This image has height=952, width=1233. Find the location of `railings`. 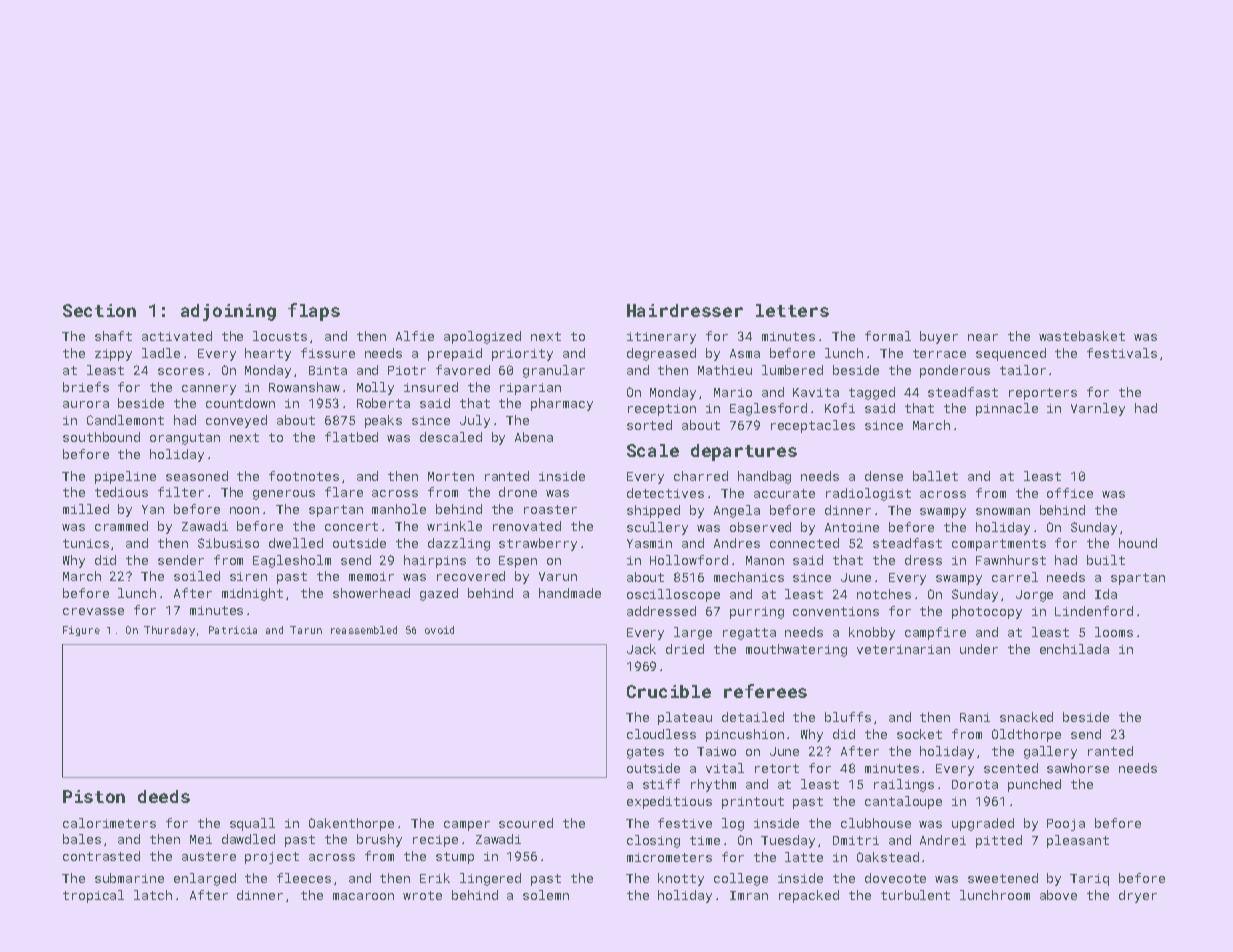

railings is located at coordinates (904, 785).
